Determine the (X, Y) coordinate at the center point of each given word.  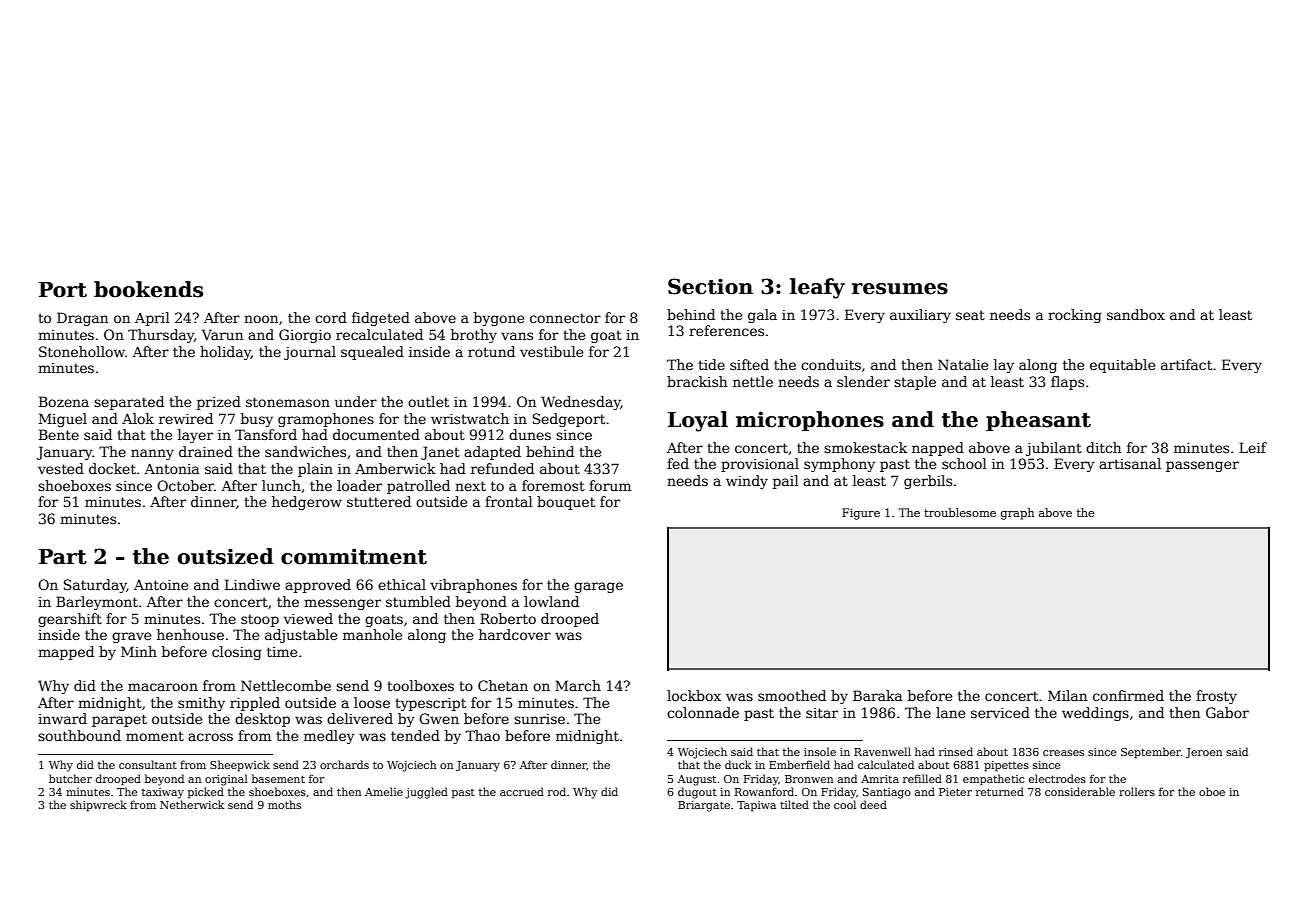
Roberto (508, 618)
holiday (225, 353)
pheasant (1038, 421)
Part (63, 557)
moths (284, 804)
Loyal (698, 421)
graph (1017, 514)
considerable (1080, 791)
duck (738, 764)
